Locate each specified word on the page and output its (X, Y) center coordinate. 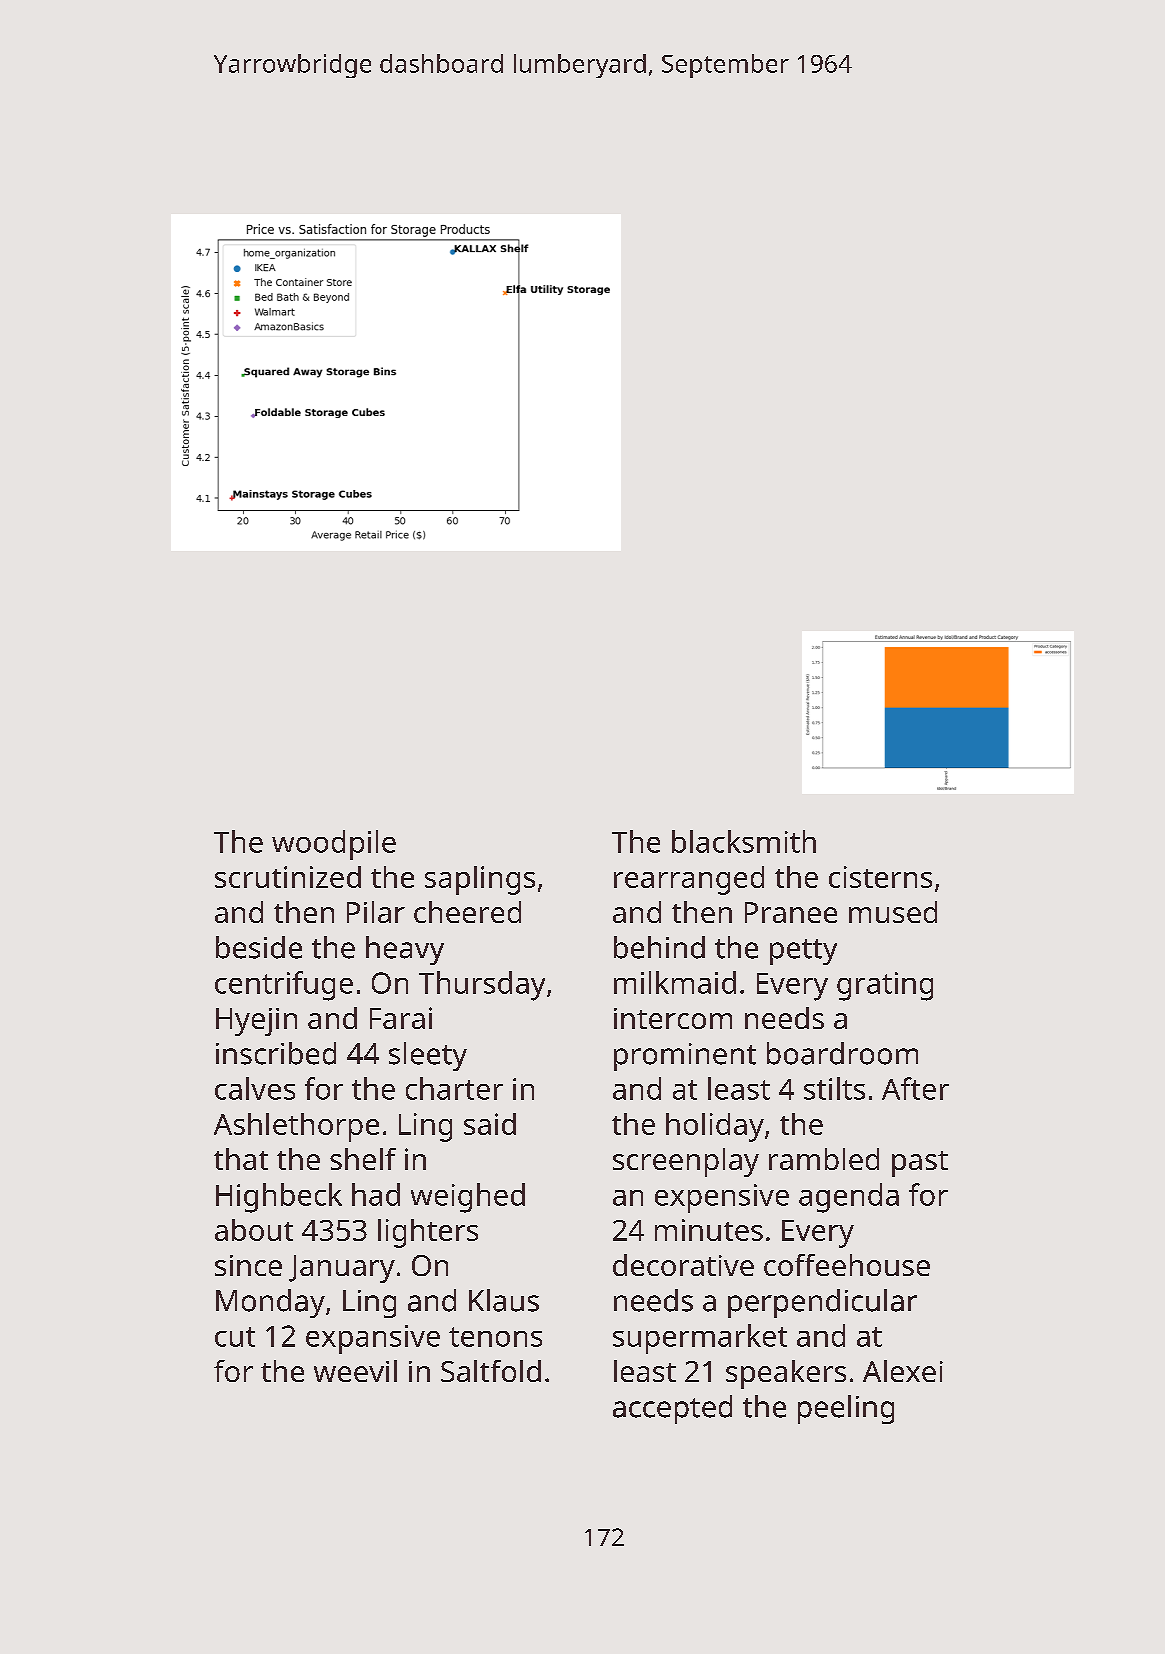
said (490, 1124)
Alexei (903, 1371)
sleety (428, 1056)
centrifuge (284, 986)
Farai (401, 1018)
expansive (373, 1339)
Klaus (504, 1300)
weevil (355, 1371)
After (915, 1088)
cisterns (880, 877)
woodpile (334, 845)
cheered (467, 912)
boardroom (842, 1053)
